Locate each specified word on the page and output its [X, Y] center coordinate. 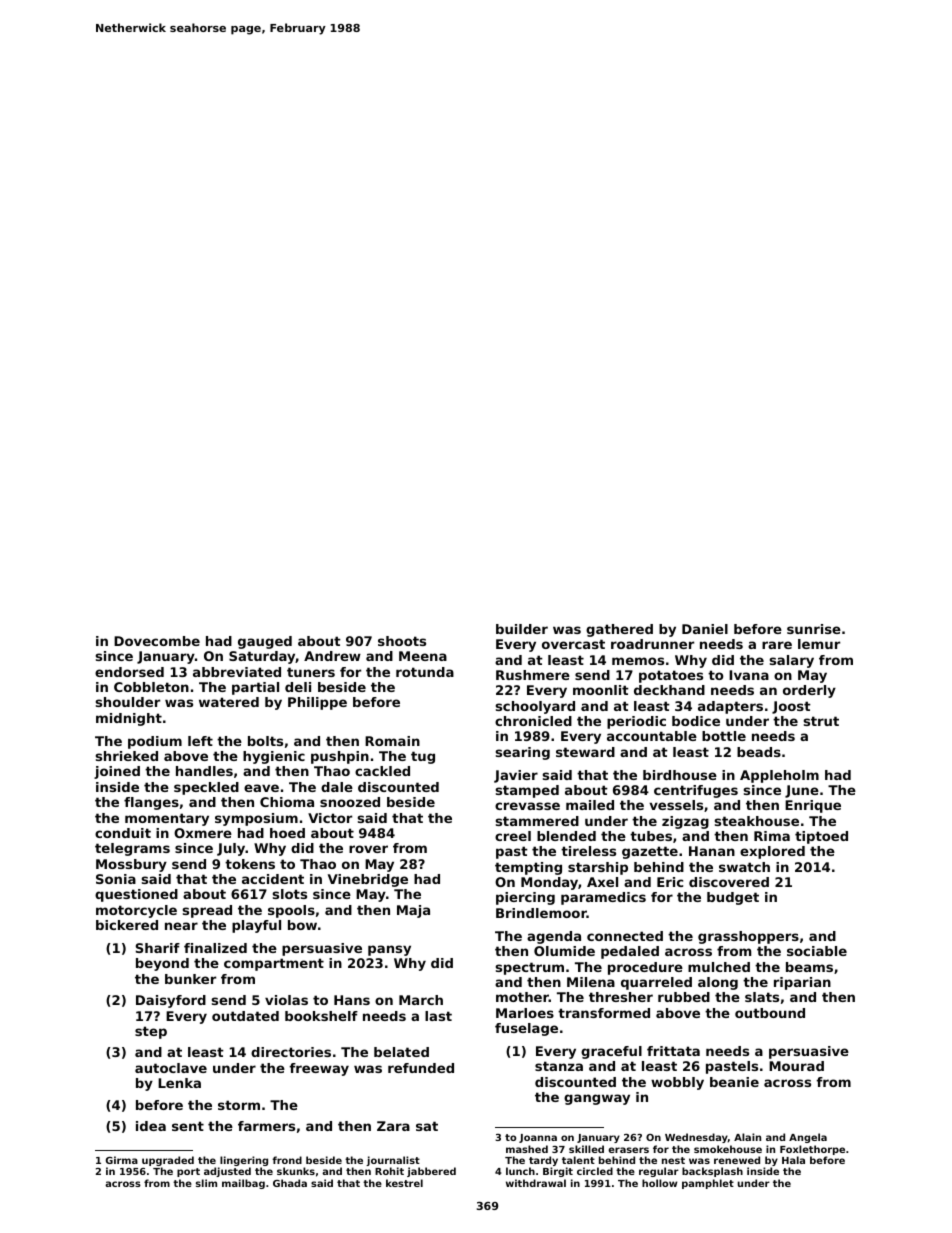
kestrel [404, 1183]
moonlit [601, 690]
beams [809, 967]
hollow [659, 1183]
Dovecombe [157, 641]
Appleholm [779, 776]
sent [188, 1126]
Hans [352, 1000]
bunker [190, 979]
